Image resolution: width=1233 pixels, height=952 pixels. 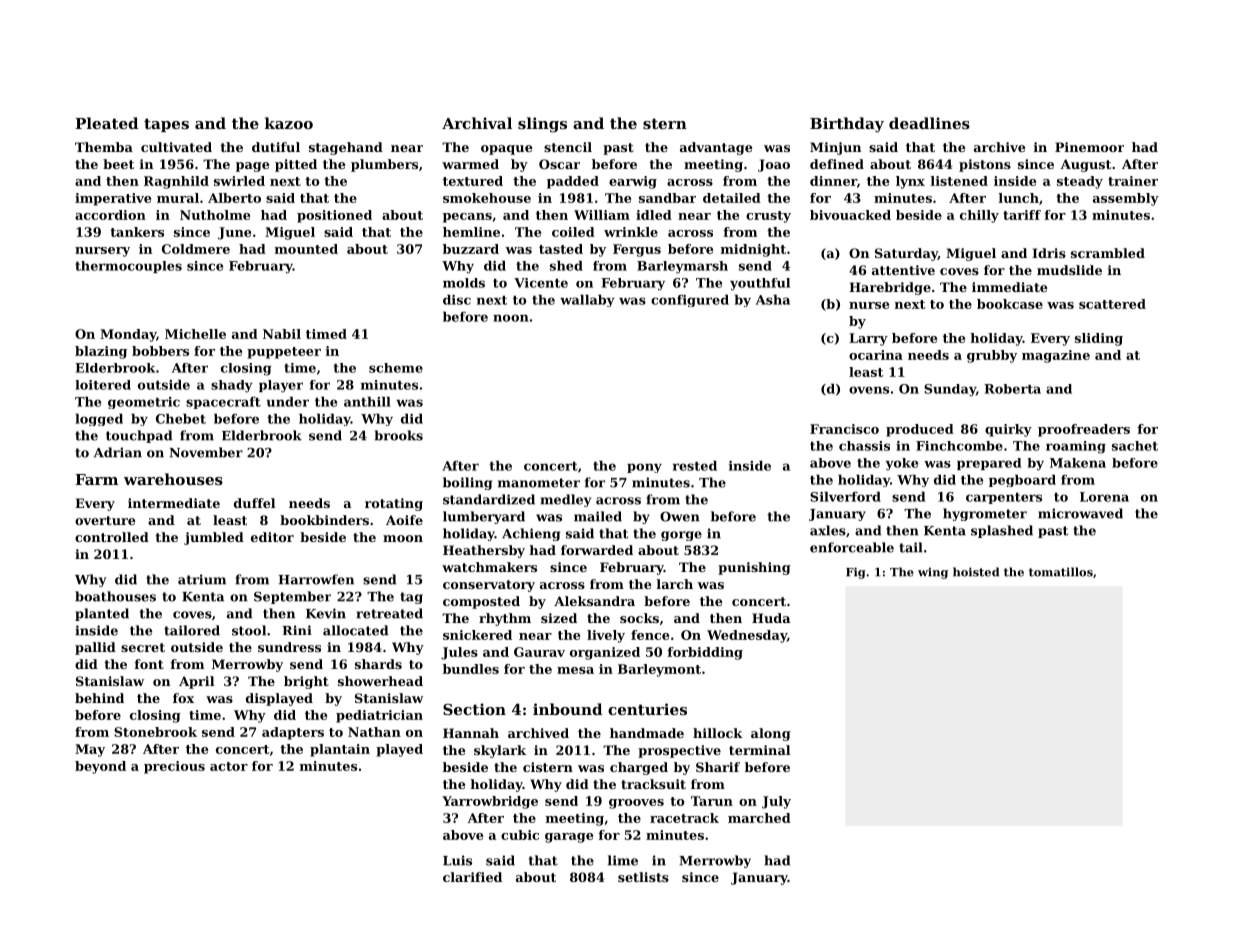 What do you see at coordinates (705, 653) in the document?
I see `forbidding` at bounding box center [705, 653].
